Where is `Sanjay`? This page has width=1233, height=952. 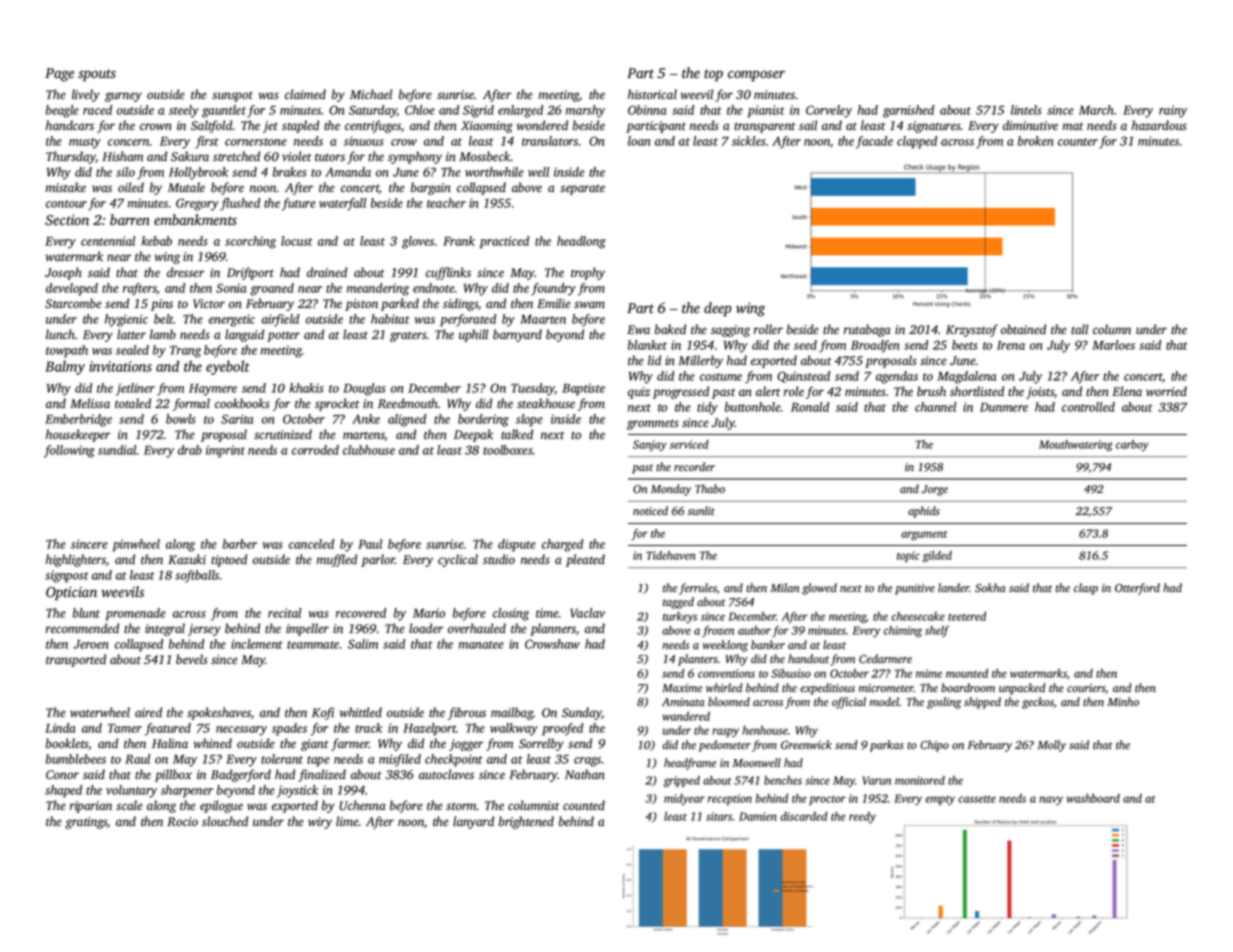 Sanjay is located at coordinates (650, 445).
